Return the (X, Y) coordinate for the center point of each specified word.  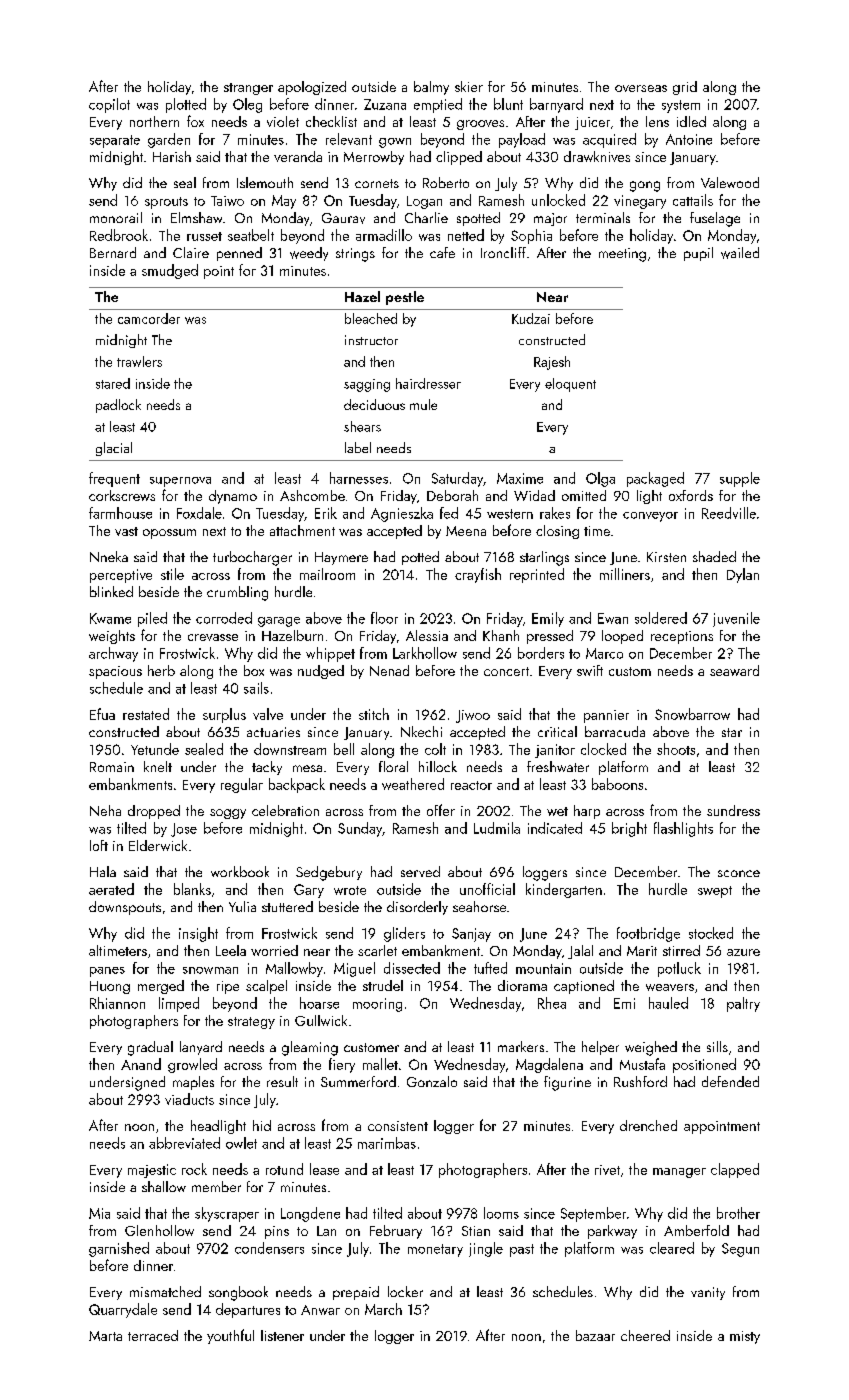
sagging (367, 385)
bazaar (595, 1335)
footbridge (648, 934)
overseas (641, 88)
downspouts (125, 908)
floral (393, 766)
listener (282, 1335)
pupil (698, 254)
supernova (180, 482)
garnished (119, 1249)
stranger (248, 89)
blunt (508, 104)
